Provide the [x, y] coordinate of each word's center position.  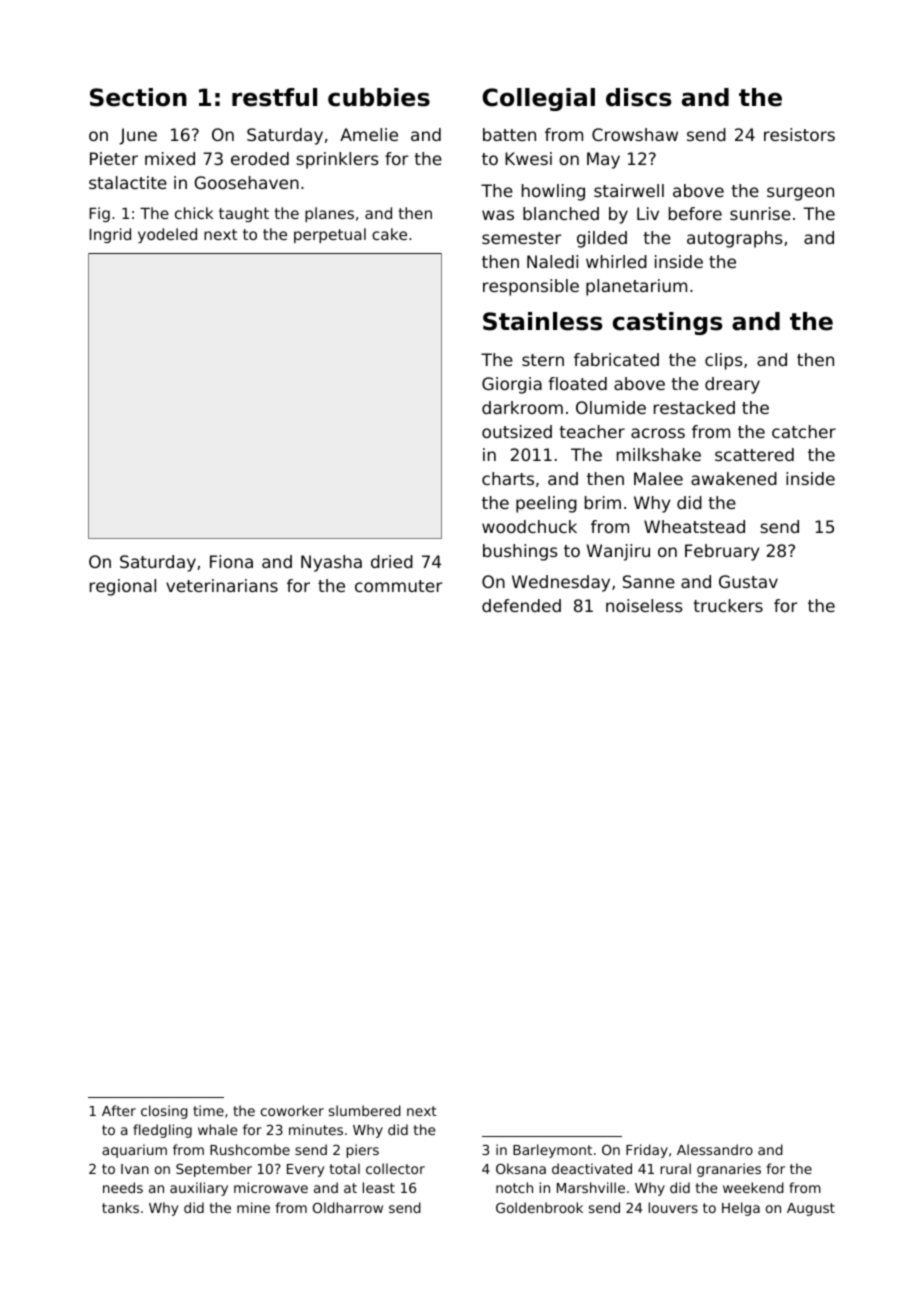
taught [244, 214]
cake [389, 234]
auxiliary [199, 1189]
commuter [399, 586]
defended [521, 605]
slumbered [365, 1110]
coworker [292, 1110]
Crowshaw [635, 134]
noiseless [644, 605]
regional [123, 587]
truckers [728, 605]
